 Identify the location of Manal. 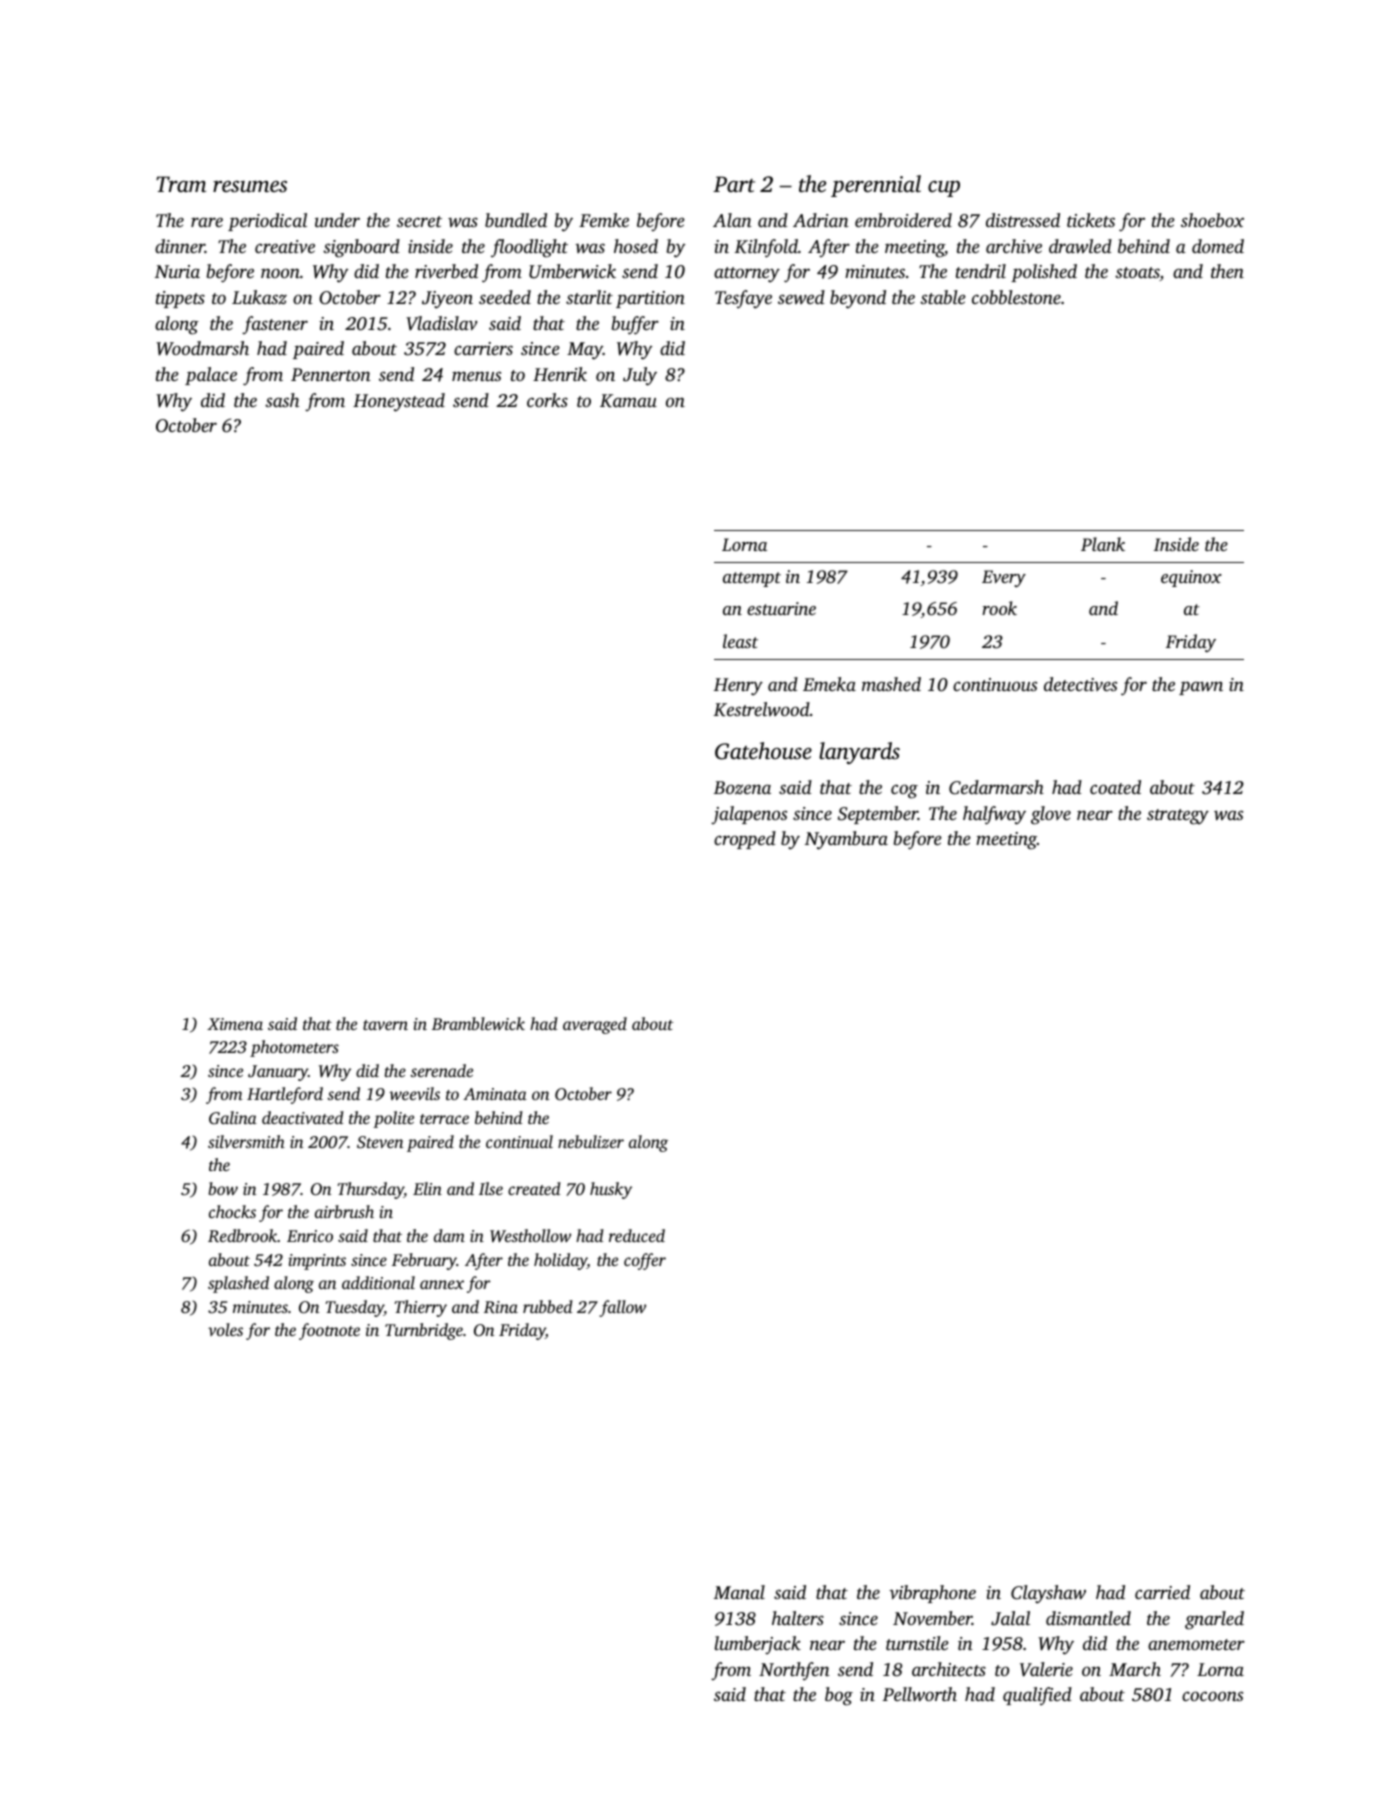
(739, 1592).
